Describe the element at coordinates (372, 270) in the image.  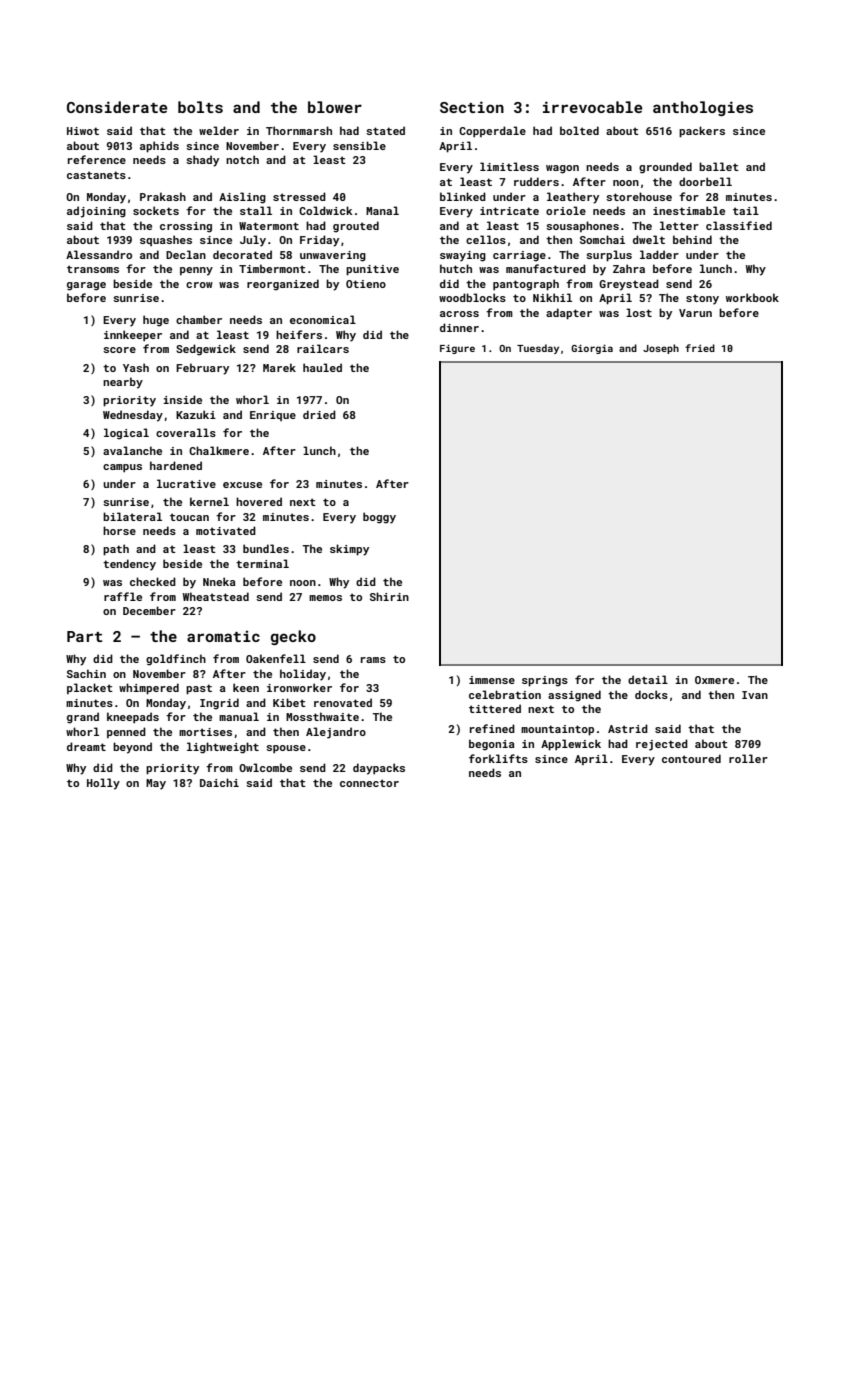
I see `punitive` at that location.
